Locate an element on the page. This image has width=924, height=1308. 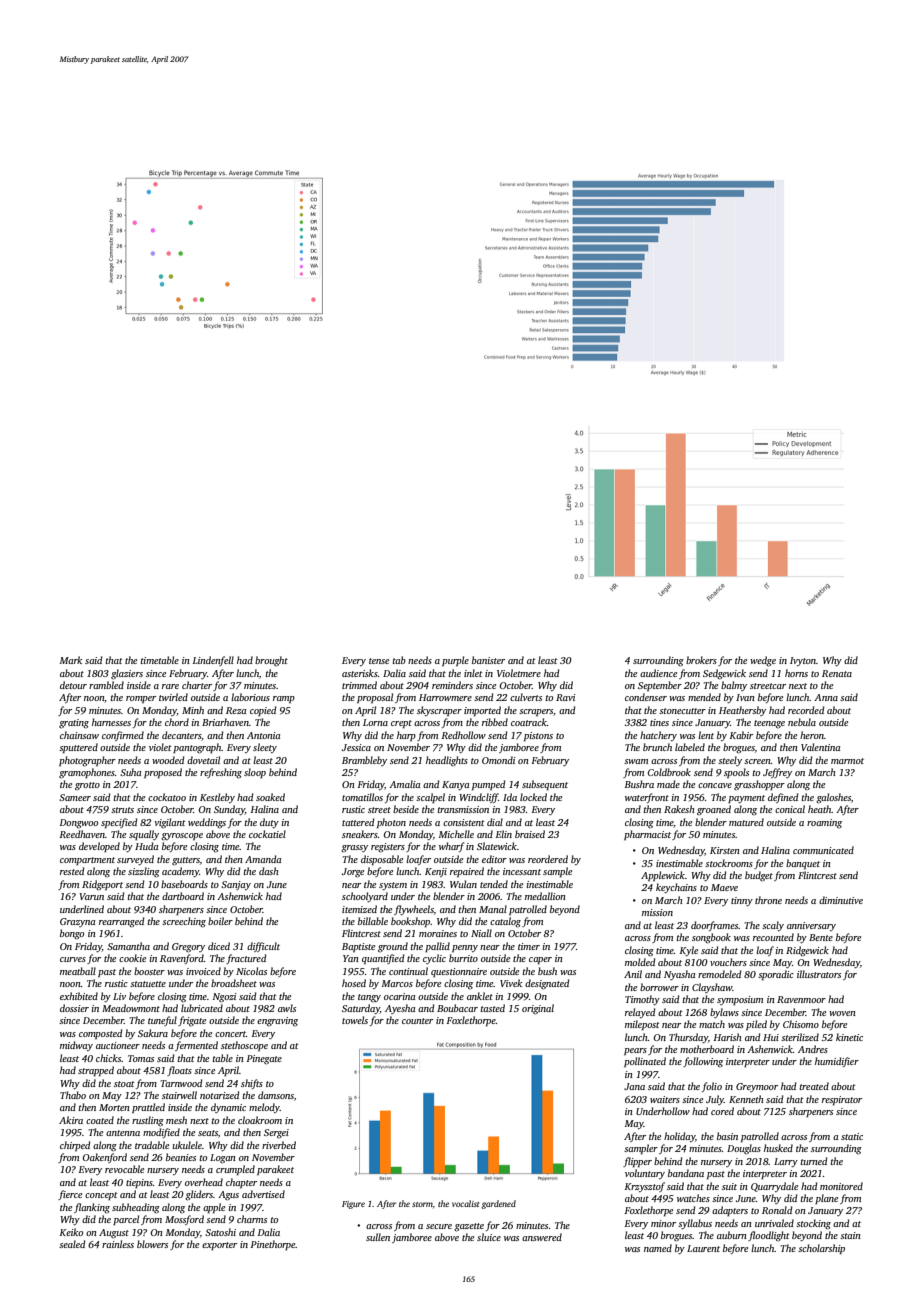
galoshes is located at coordinates (833, 798).
